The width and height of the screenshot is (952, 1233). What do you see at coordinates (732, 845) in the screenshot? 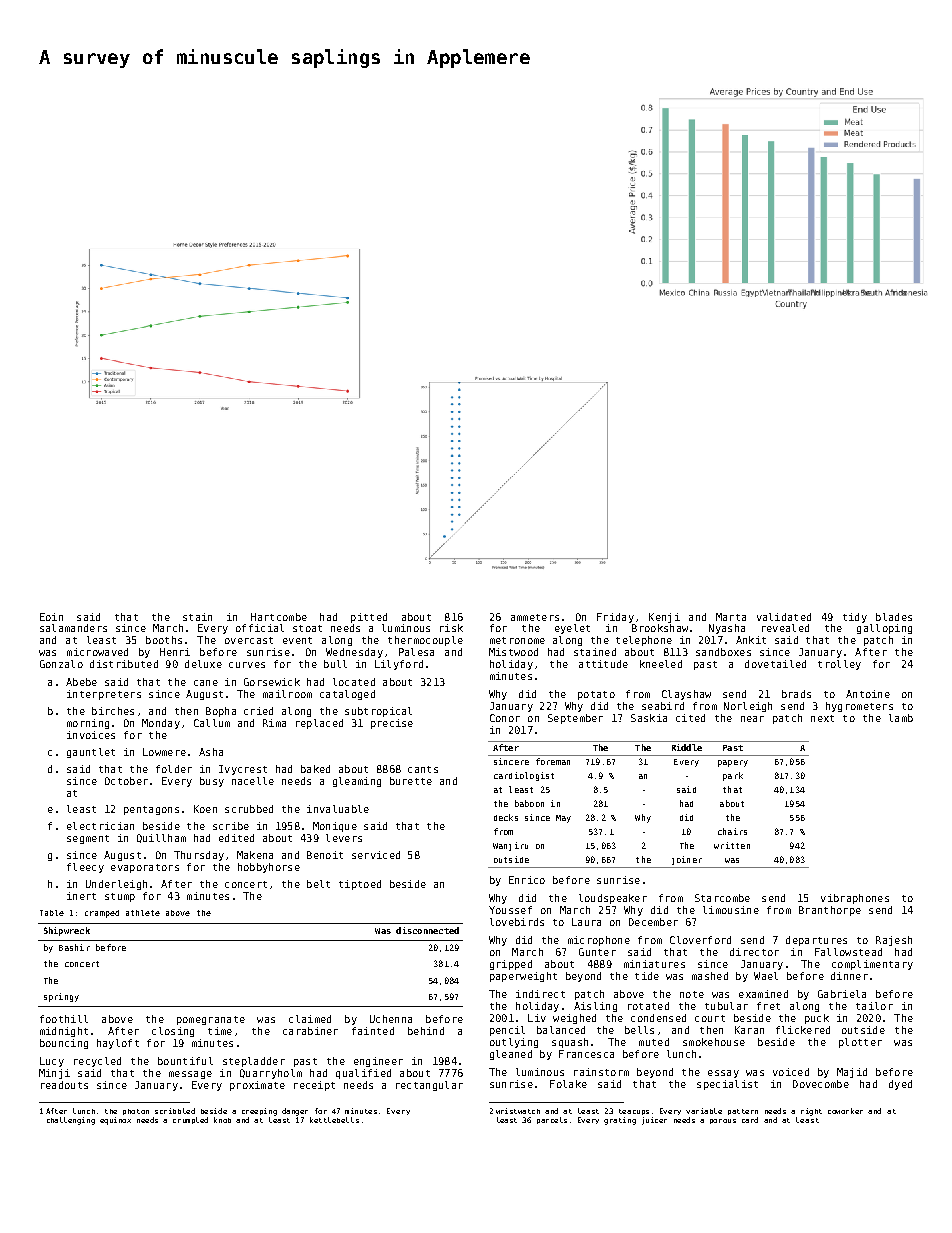
I see `written` at bounding box center [732, 845].
